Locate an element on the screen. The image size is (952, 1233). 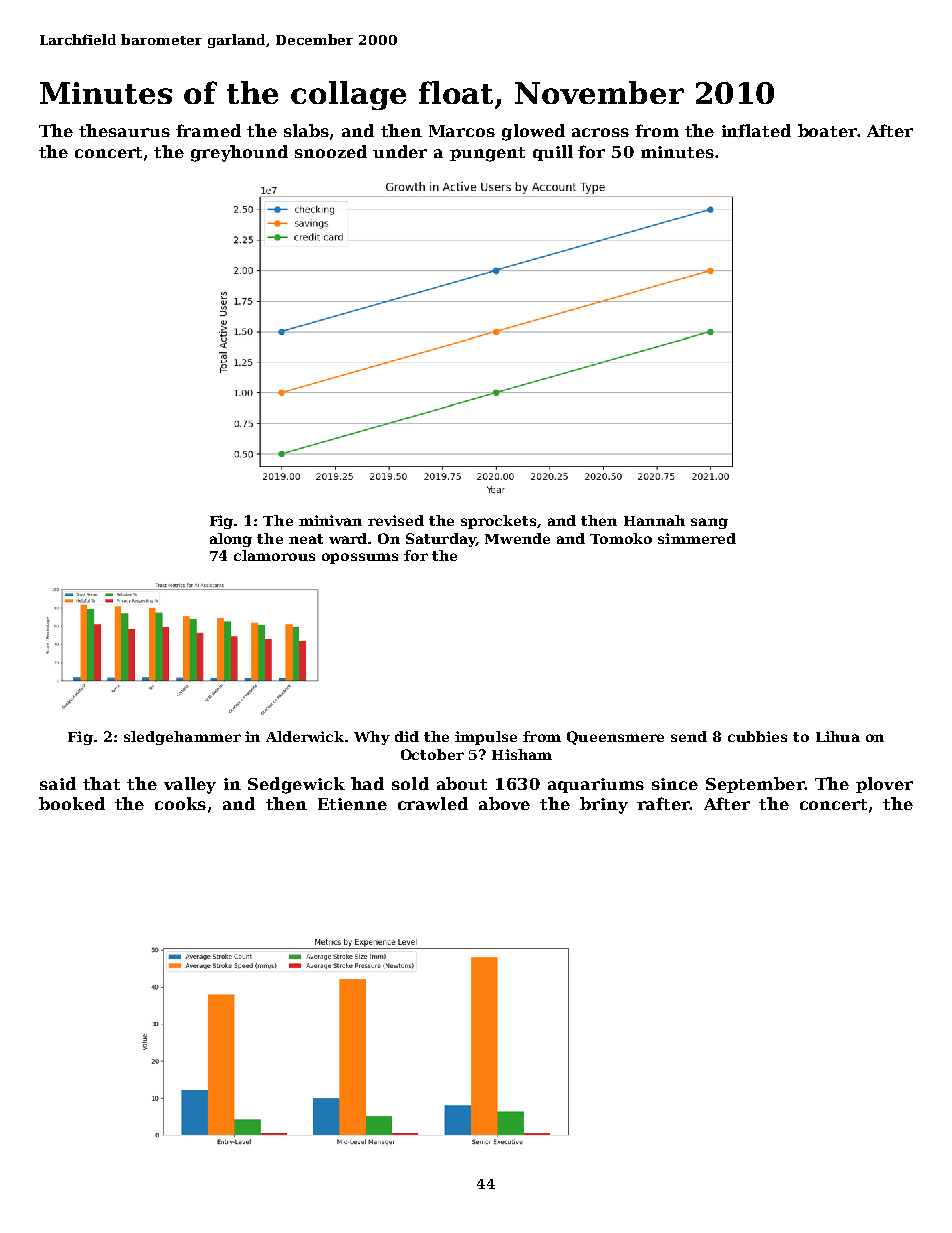
inflated is located at coordinates (756, 130).
